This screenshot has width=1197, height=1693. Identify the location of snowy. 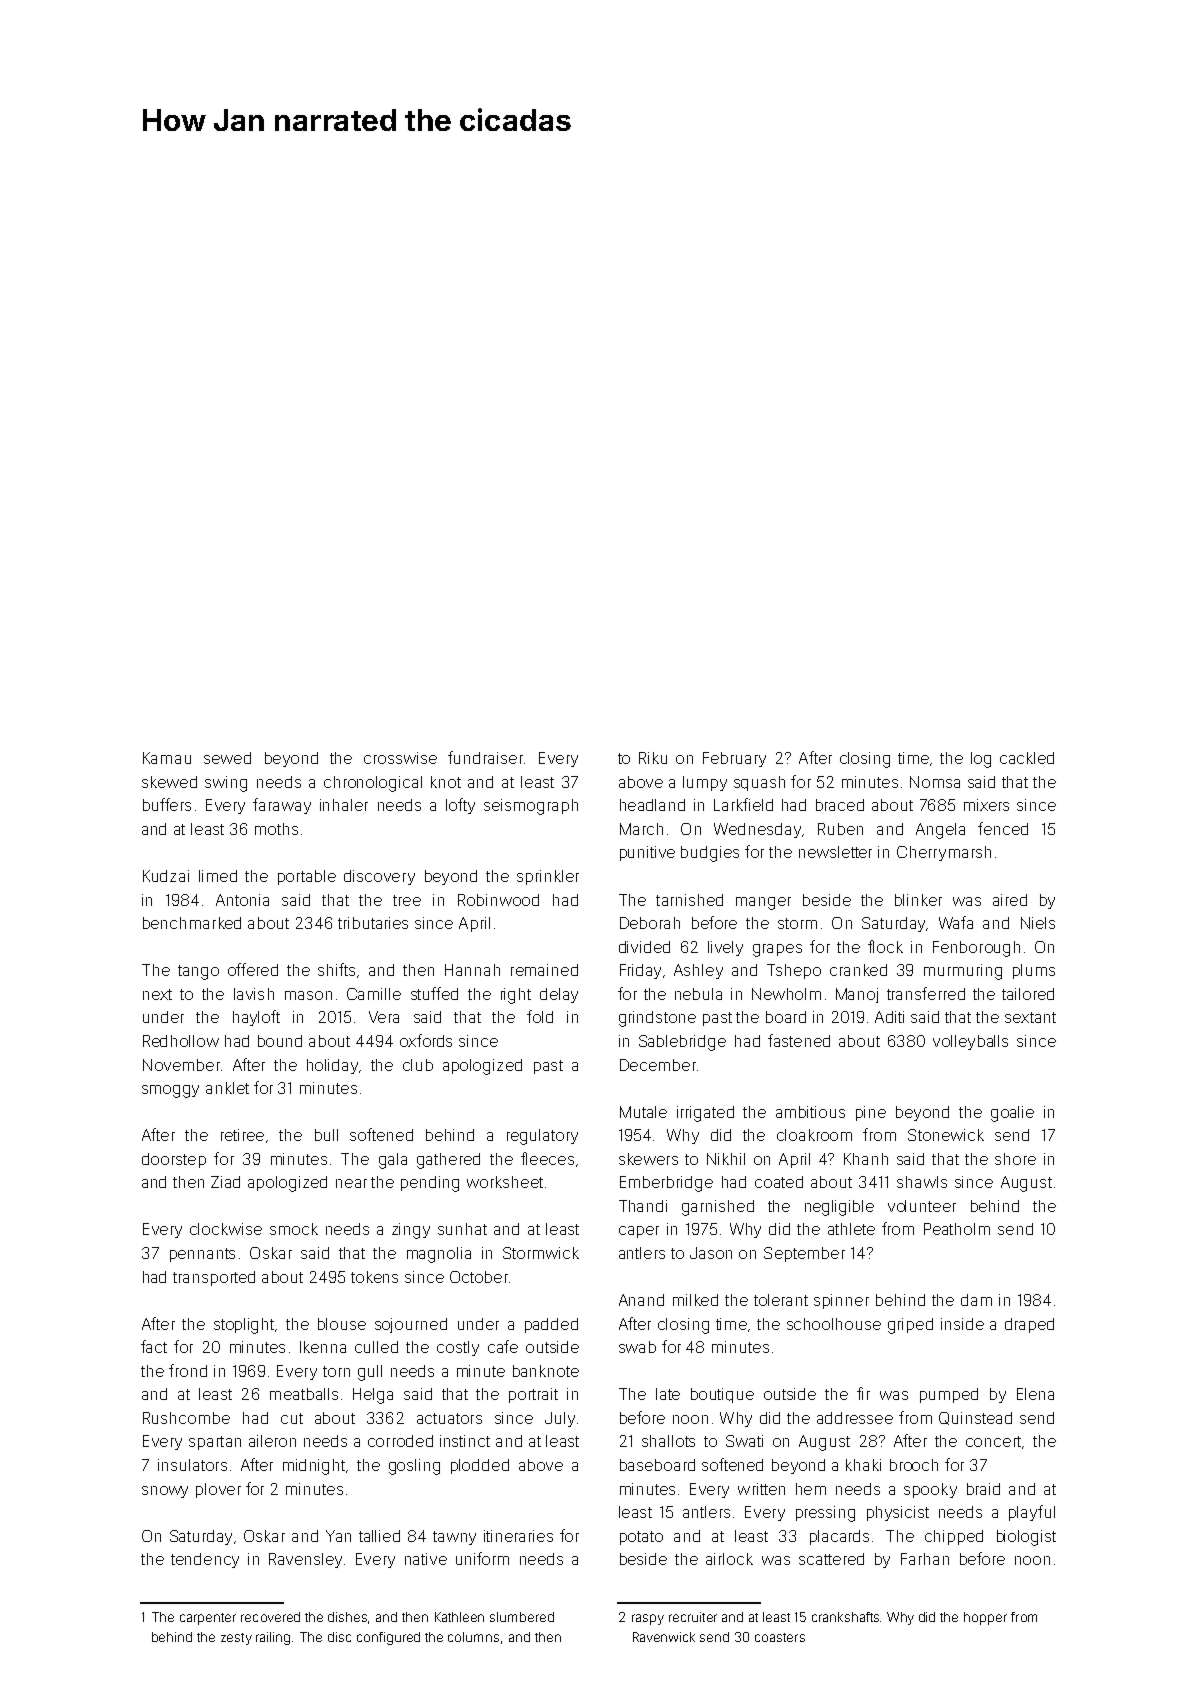
(165, 1492).
